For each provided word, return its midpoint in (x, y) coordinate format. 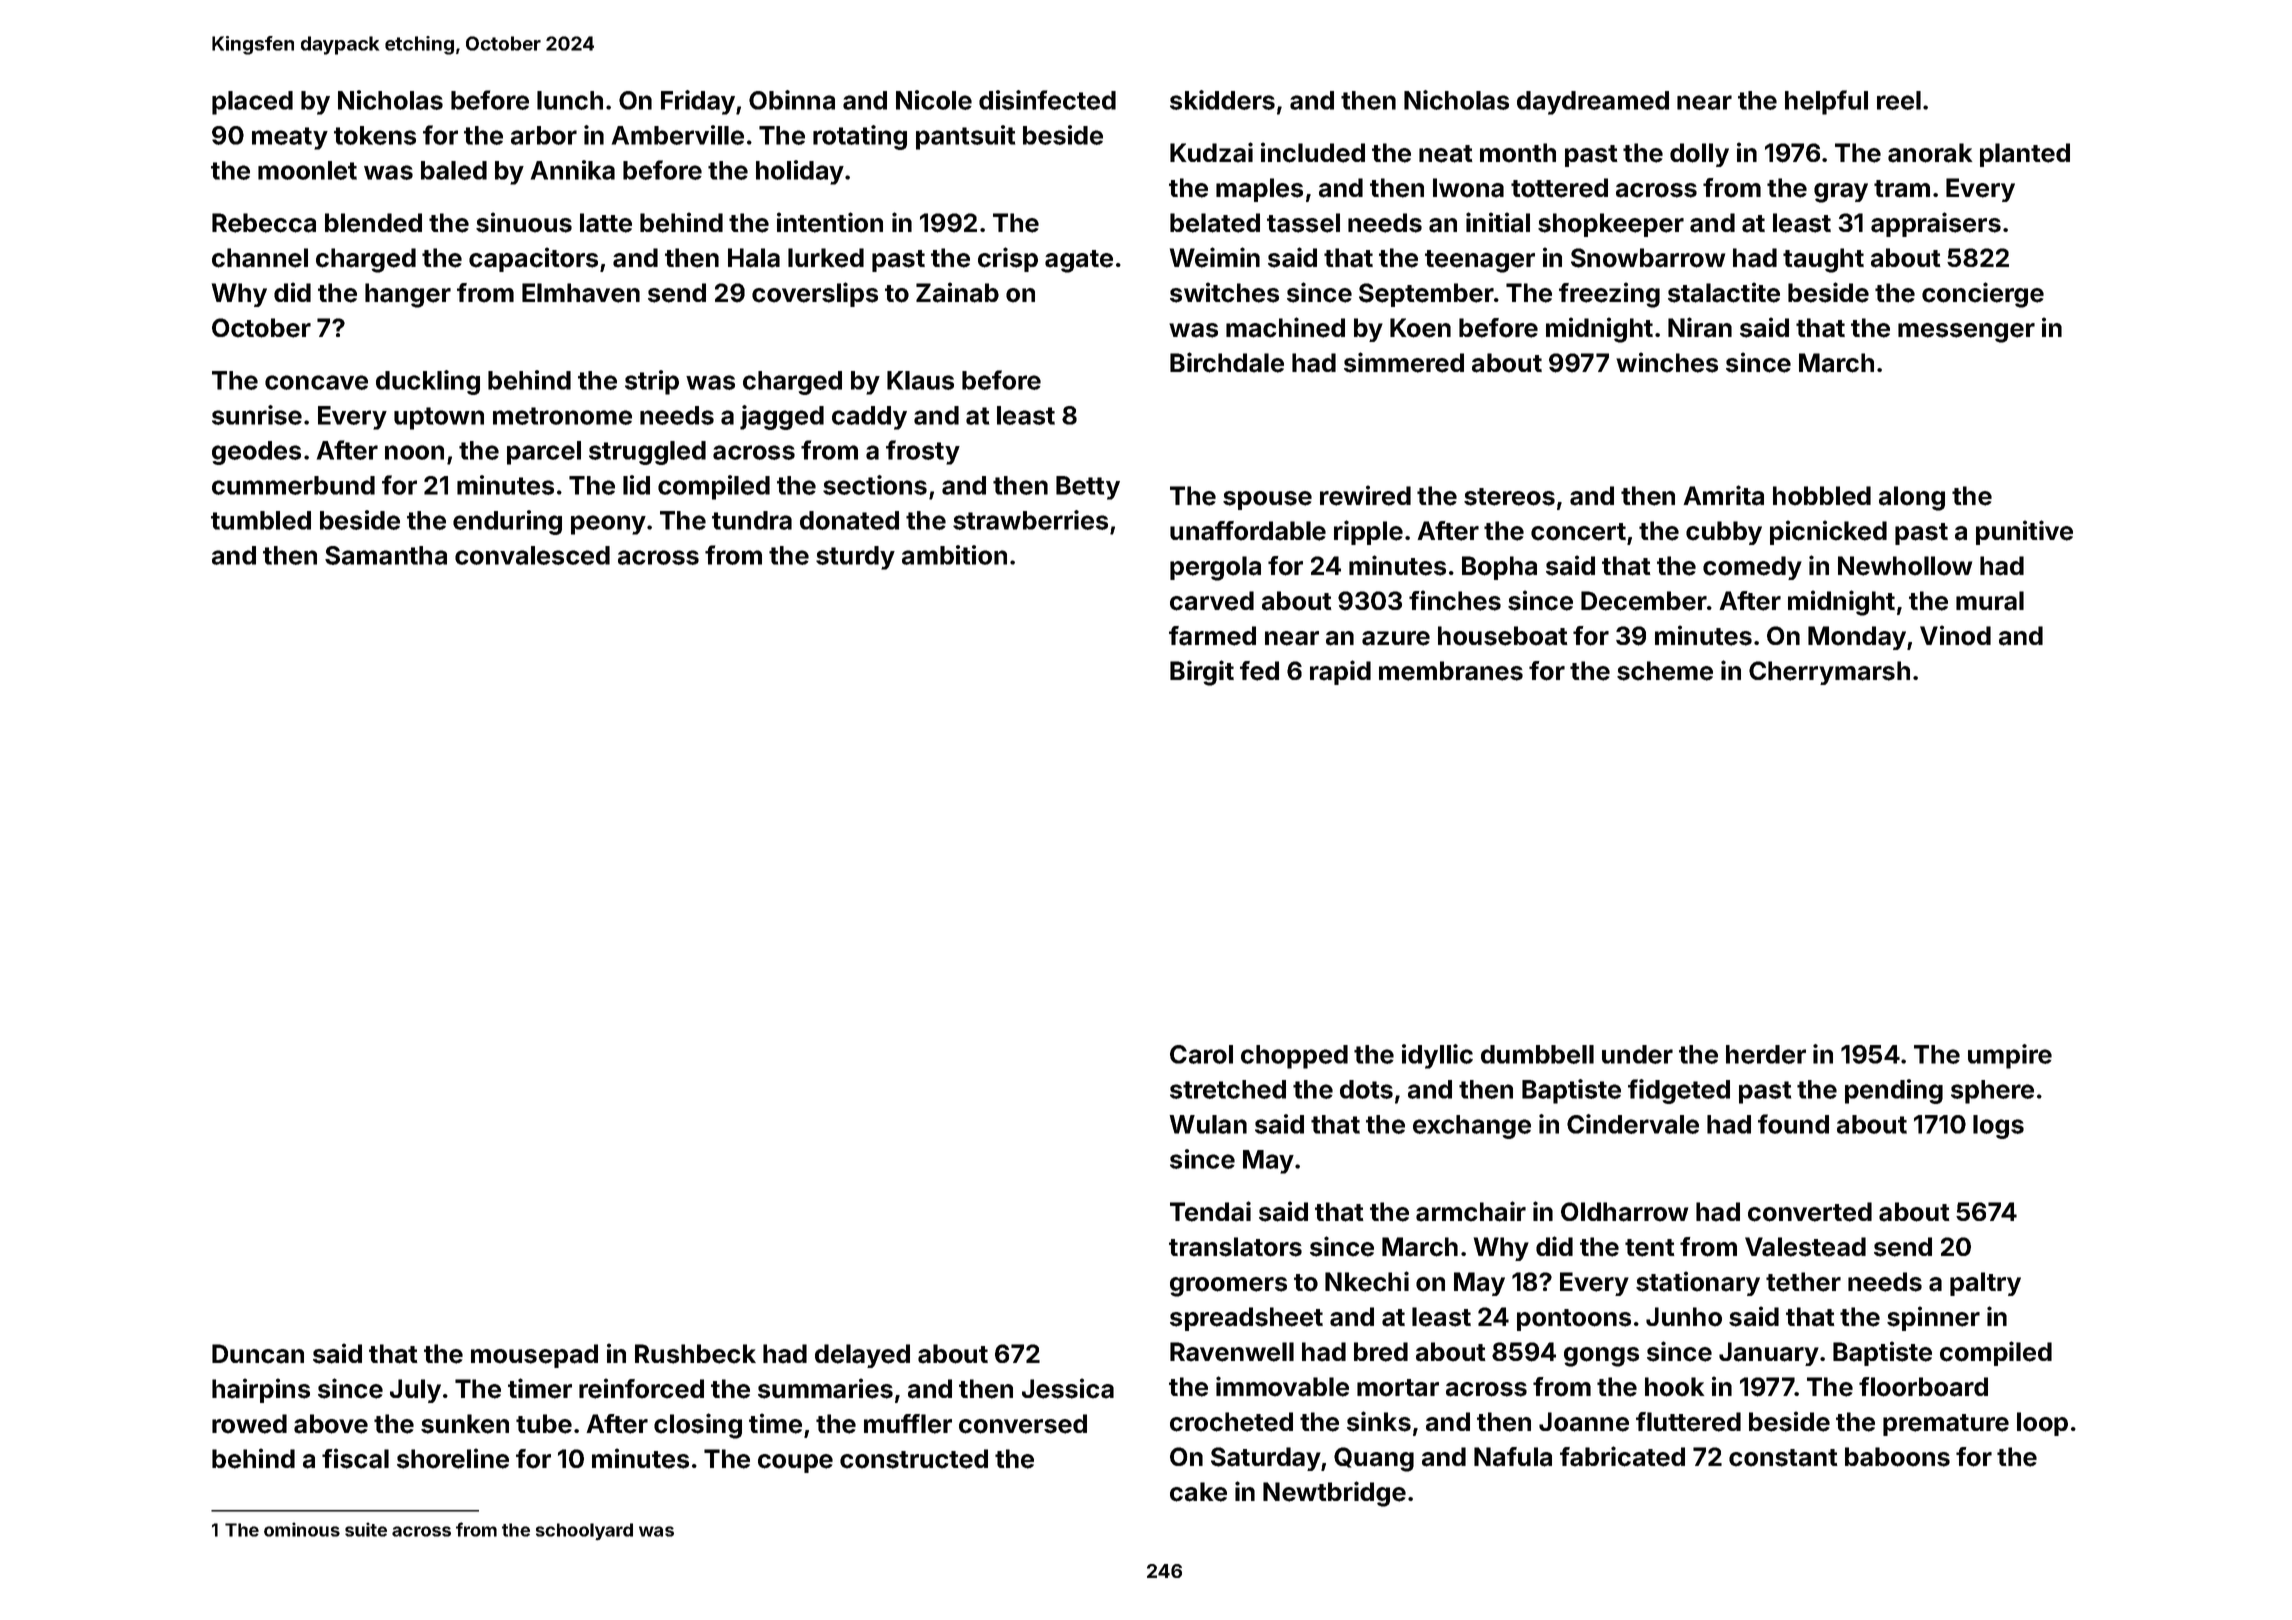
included (1313, 152)
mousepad (534, 1356)
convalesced (532, 555)
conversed (1023, 1424)
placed (252, 103)
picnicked (1828, 532)
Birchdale (1227, 362)
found (1793, 1124)
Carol (1201, 1054)
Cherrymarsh (1829, 673)
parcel (544, 453)
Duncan (258, 1354)
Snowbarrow (1648, 258)
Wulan (1208, 1124)
